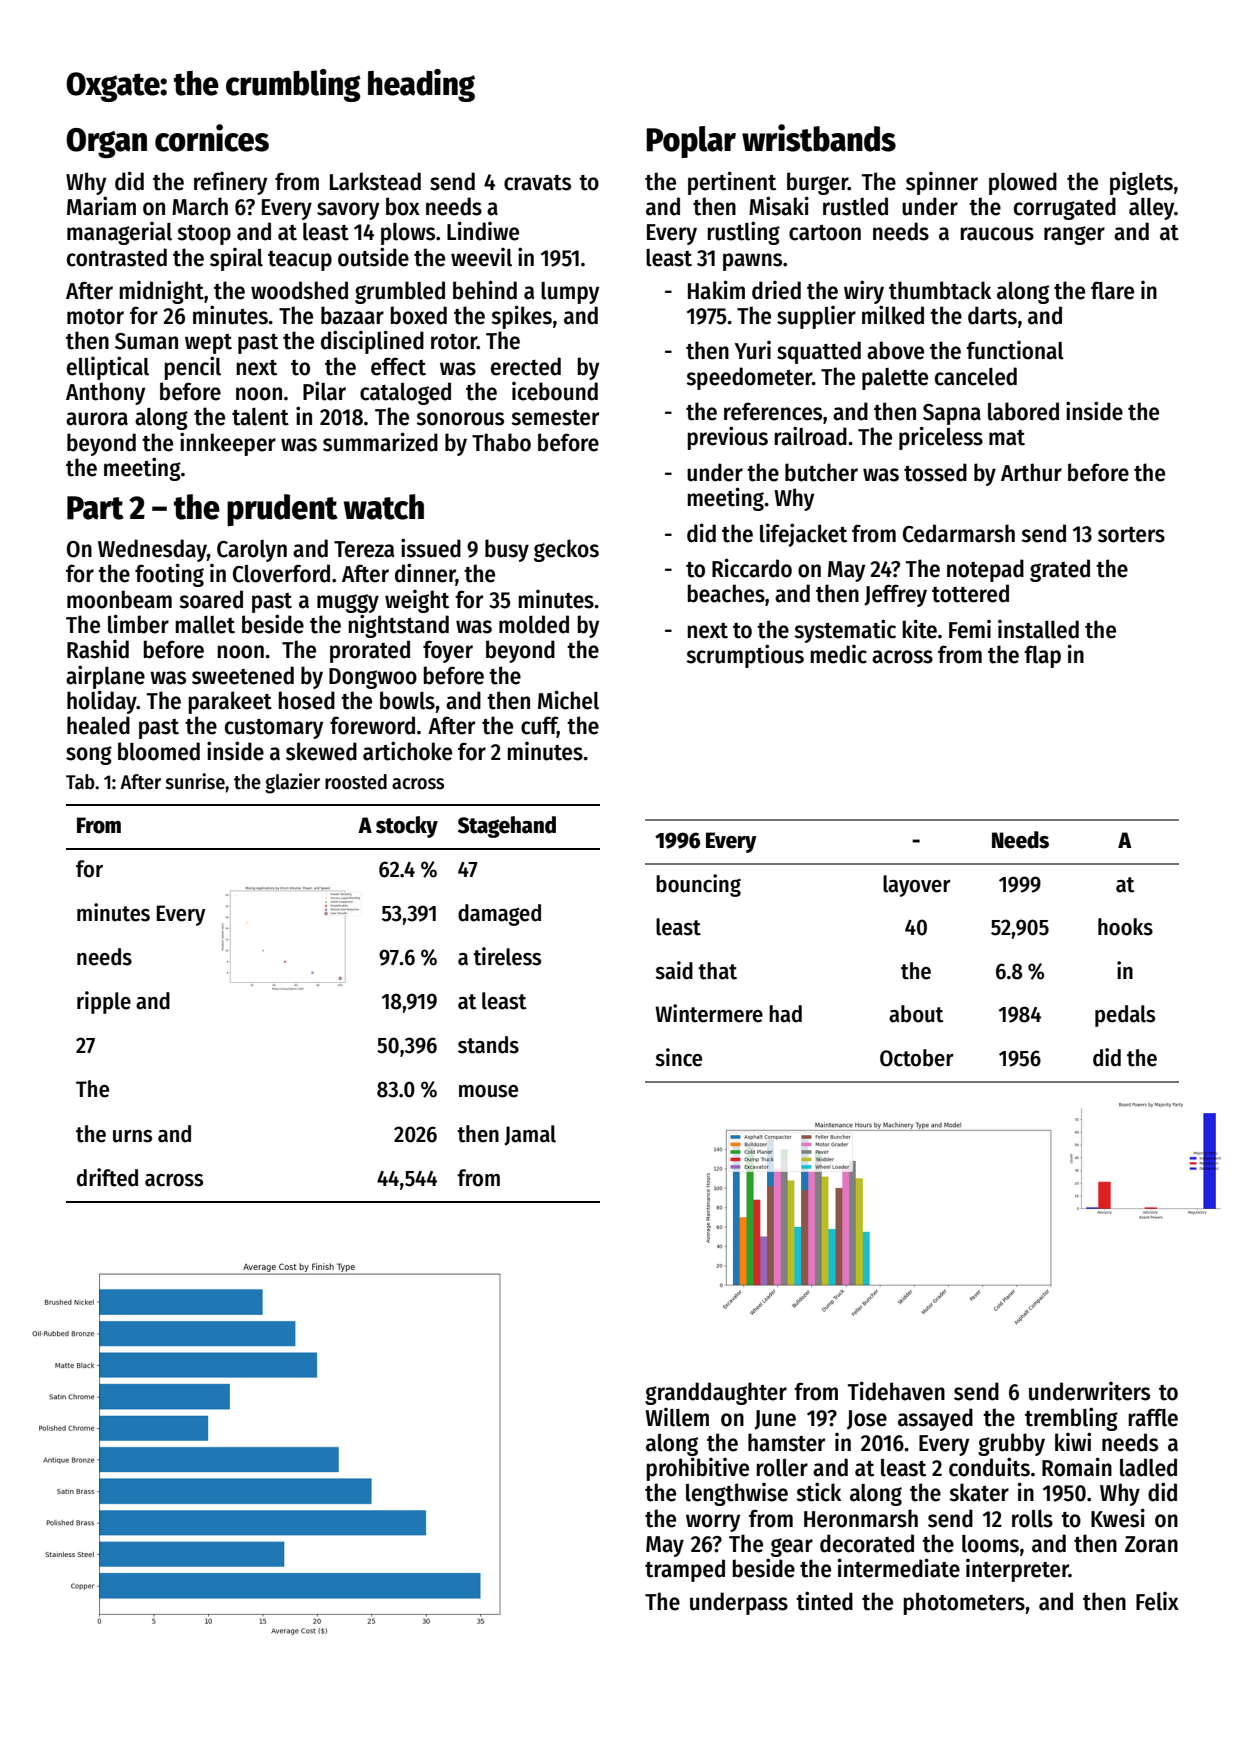 The width and height of the document is (1245, 1761). Describe the element at coordinates (698, 885) in the document. I see `bouncing` at that location.
